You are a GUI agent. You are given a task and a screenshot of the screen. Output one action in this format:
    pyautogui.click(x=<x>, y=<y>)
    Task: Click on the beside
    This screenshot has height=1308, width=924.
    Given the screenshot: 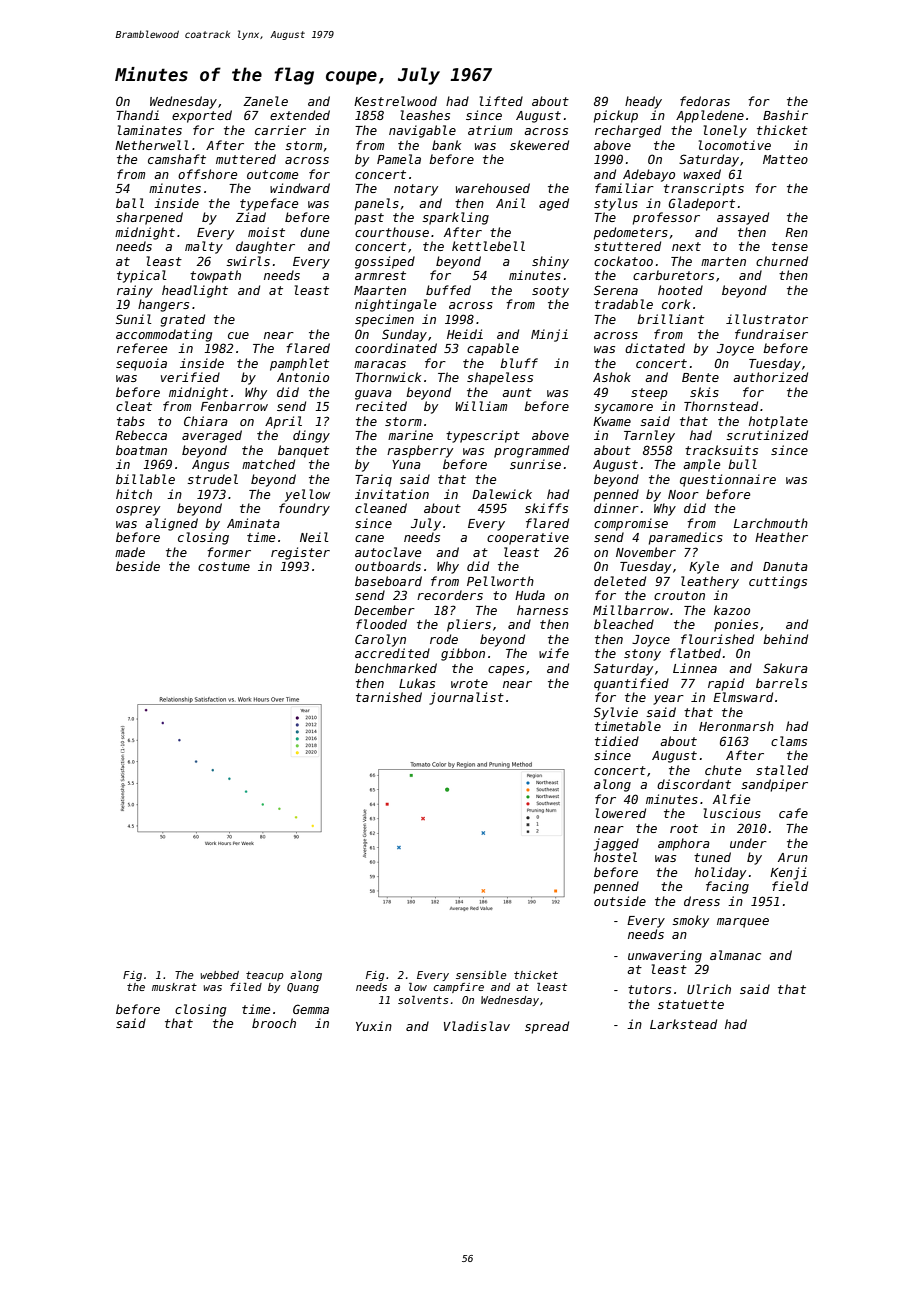 What is the action you would take?
    pyautogui.click(x=138, y=566)
